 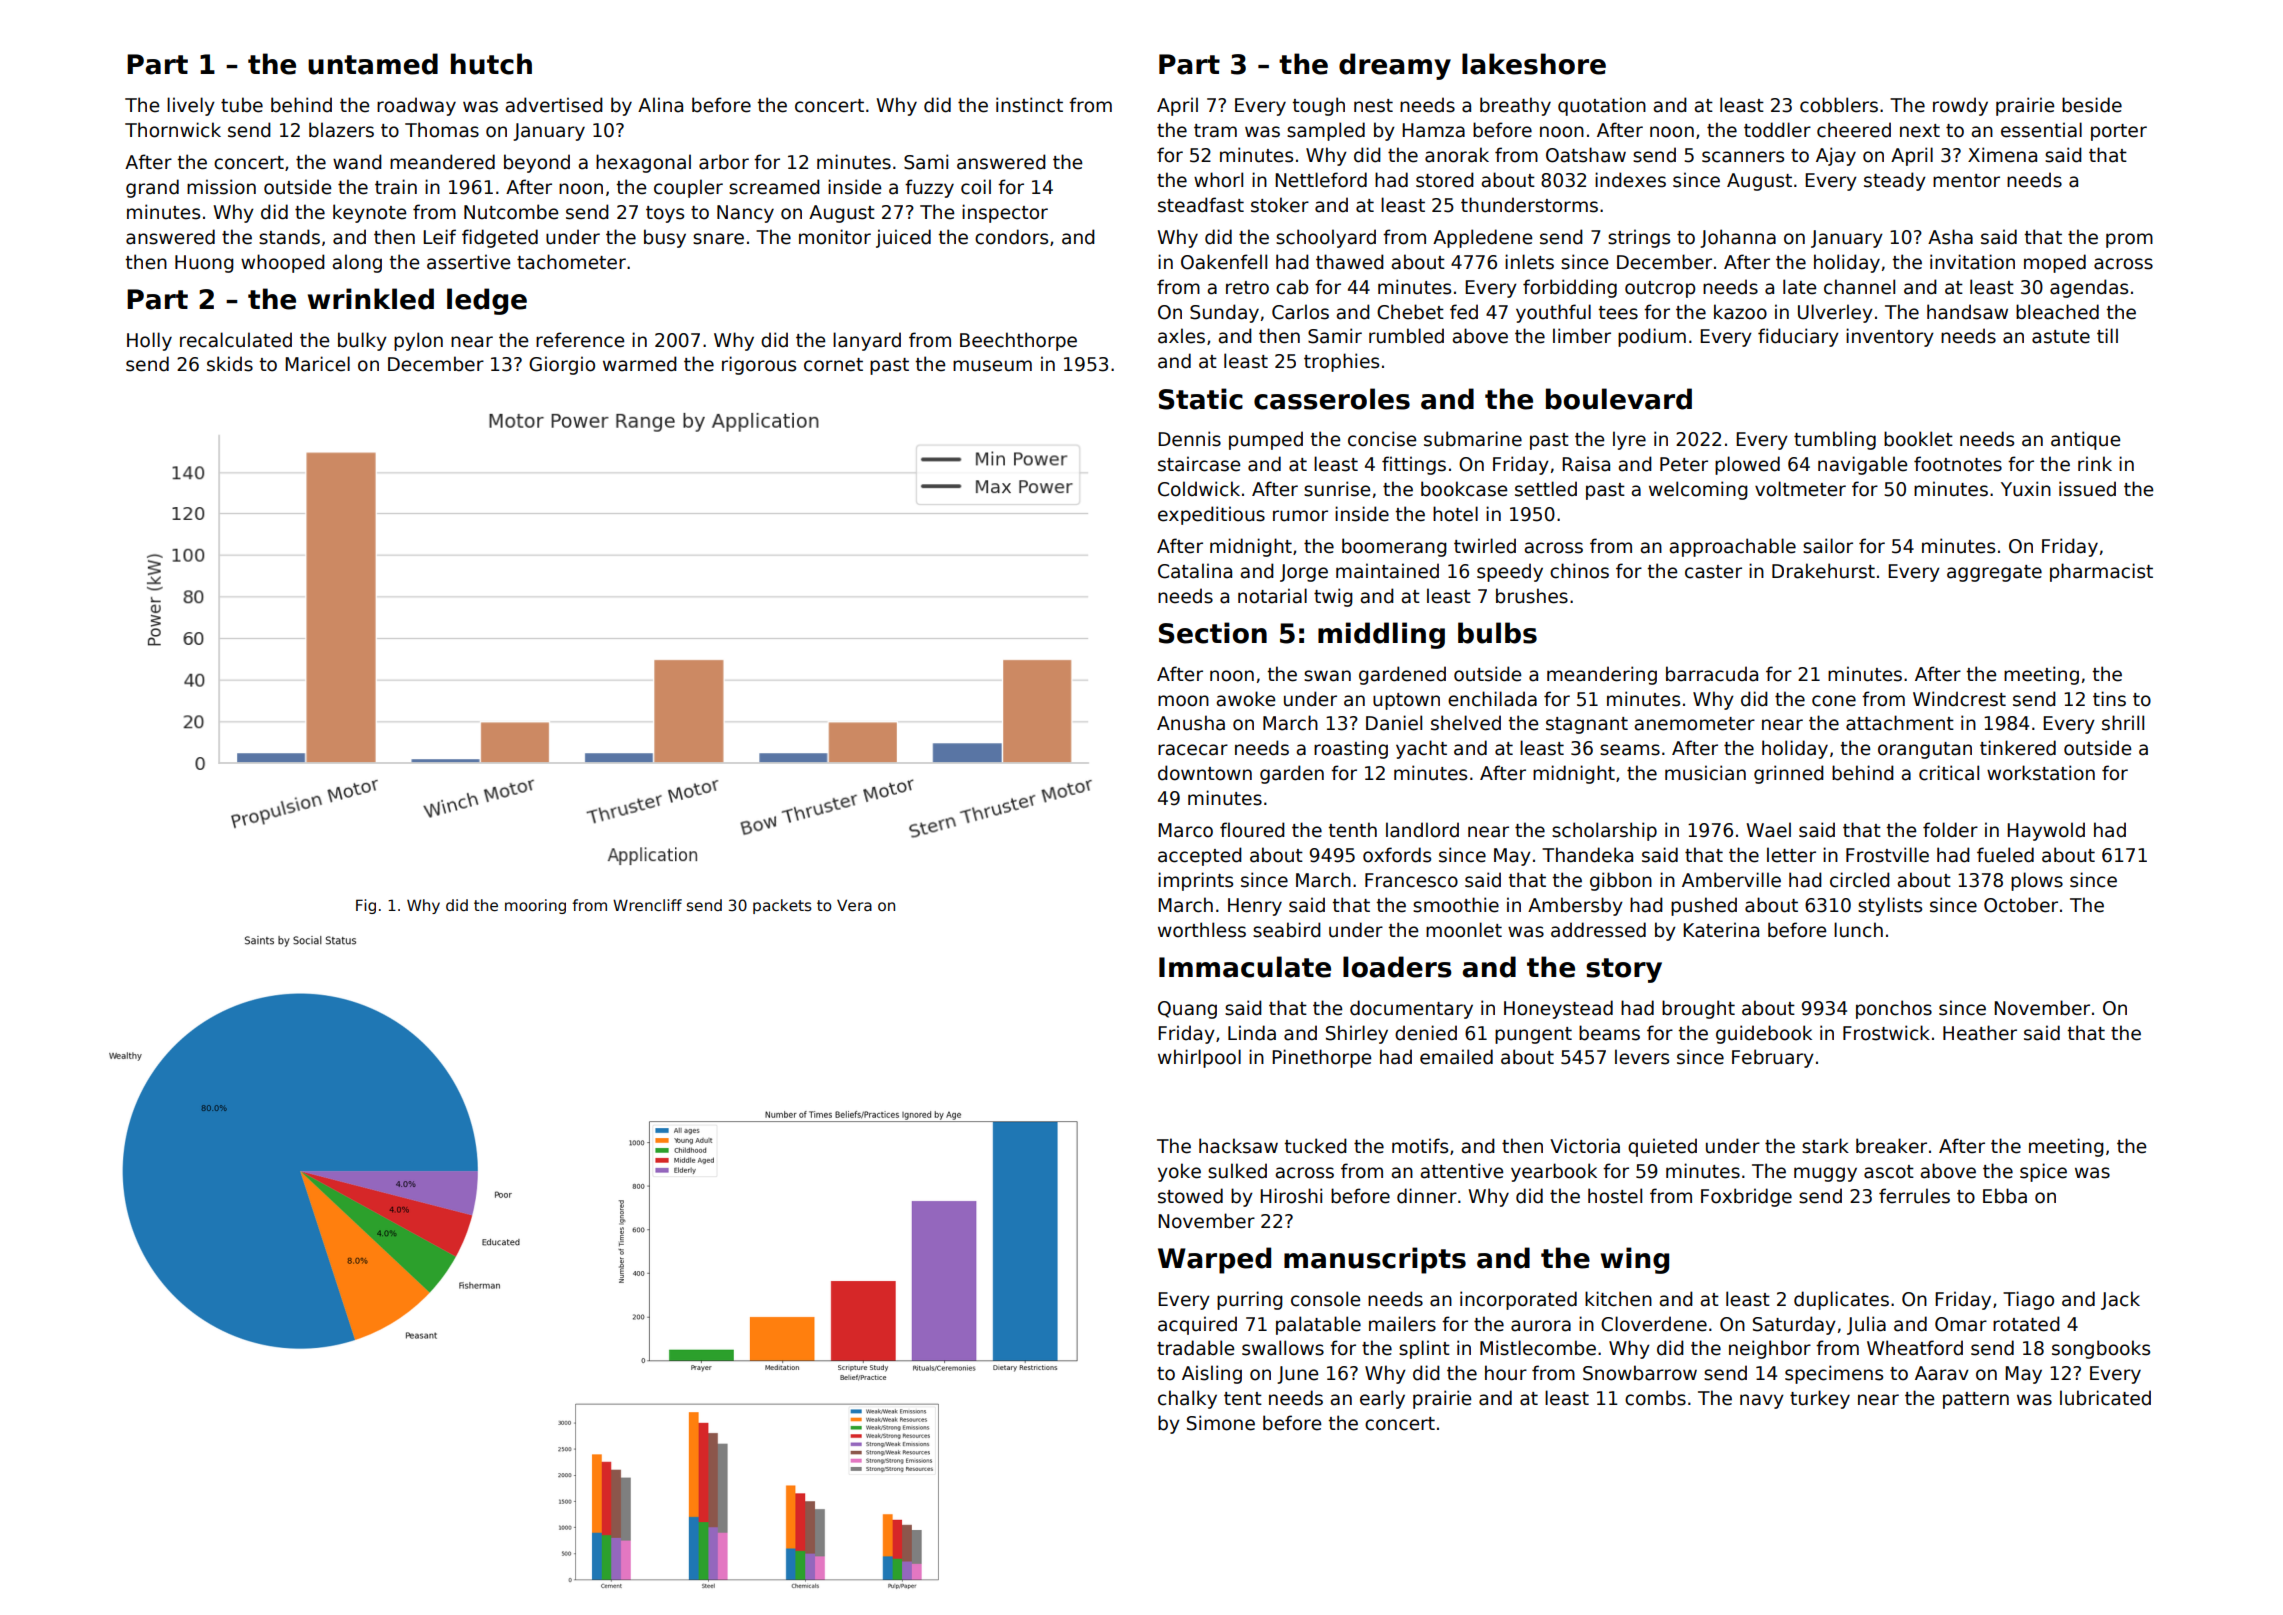 I want to click on chalky, so click(x=1187, y=1399).
